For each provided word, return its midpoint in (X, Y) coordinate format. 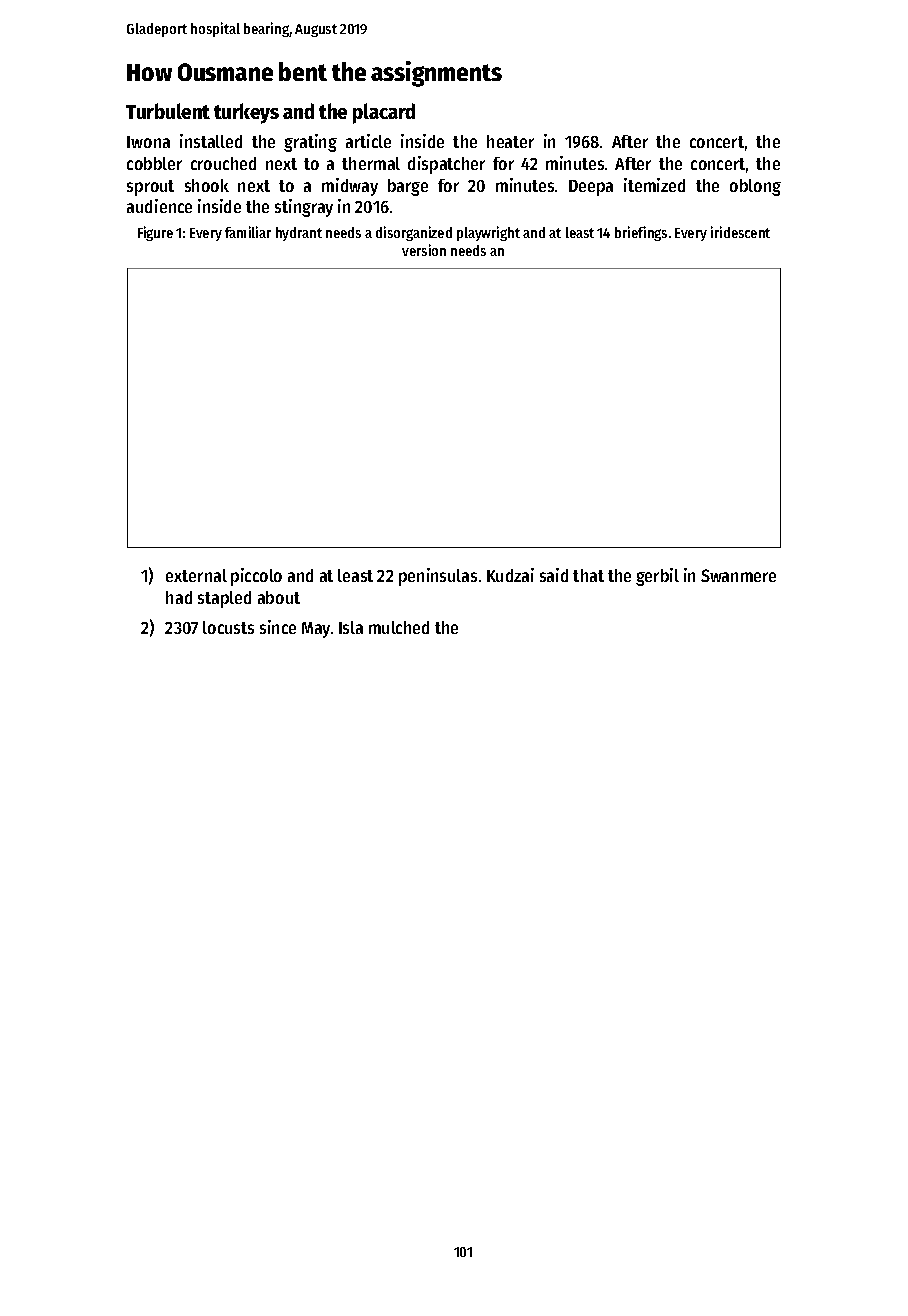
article (368, 141)
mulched (399, 627)
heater (510, 141)
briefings (641, 233)
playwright (488, 233)
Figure (155, 233)
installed (211, 141)
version (424, 250)
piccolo (256, 577)
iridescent (740, 232)
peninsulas (438, 577)
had (179, 597)
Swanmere (738, 575)
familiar (248, 232)
